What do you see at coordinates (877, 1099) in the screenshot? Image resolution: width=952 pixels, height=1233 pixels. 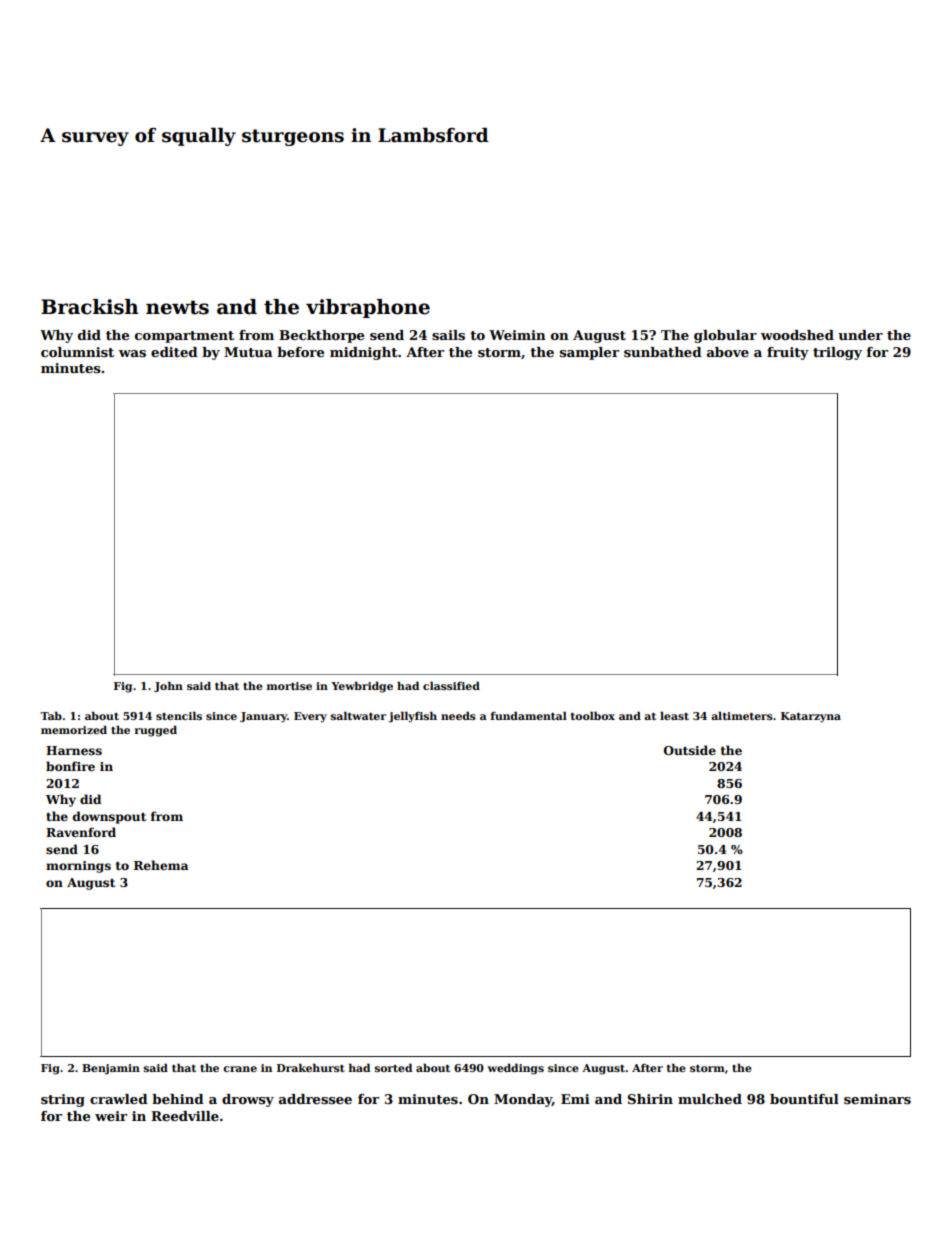 I see `seminars` at bounding box center [877, 1099].
